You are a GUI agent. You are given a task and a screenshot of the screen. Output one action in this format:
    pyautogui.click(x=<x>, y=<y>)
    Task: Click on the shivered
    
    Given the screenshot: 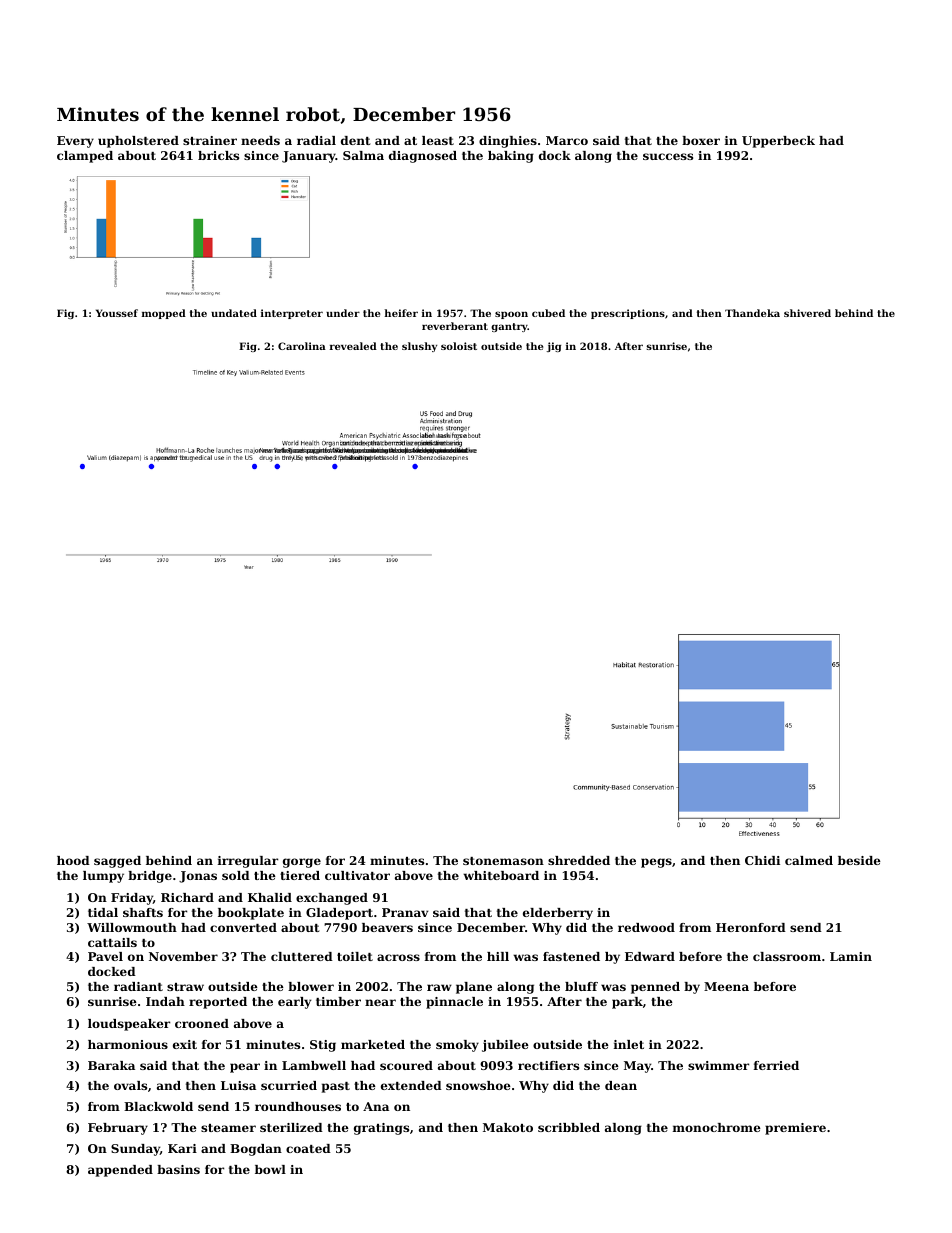 What is the action you would take?
    pyautogui.click(x=807, y=313)
